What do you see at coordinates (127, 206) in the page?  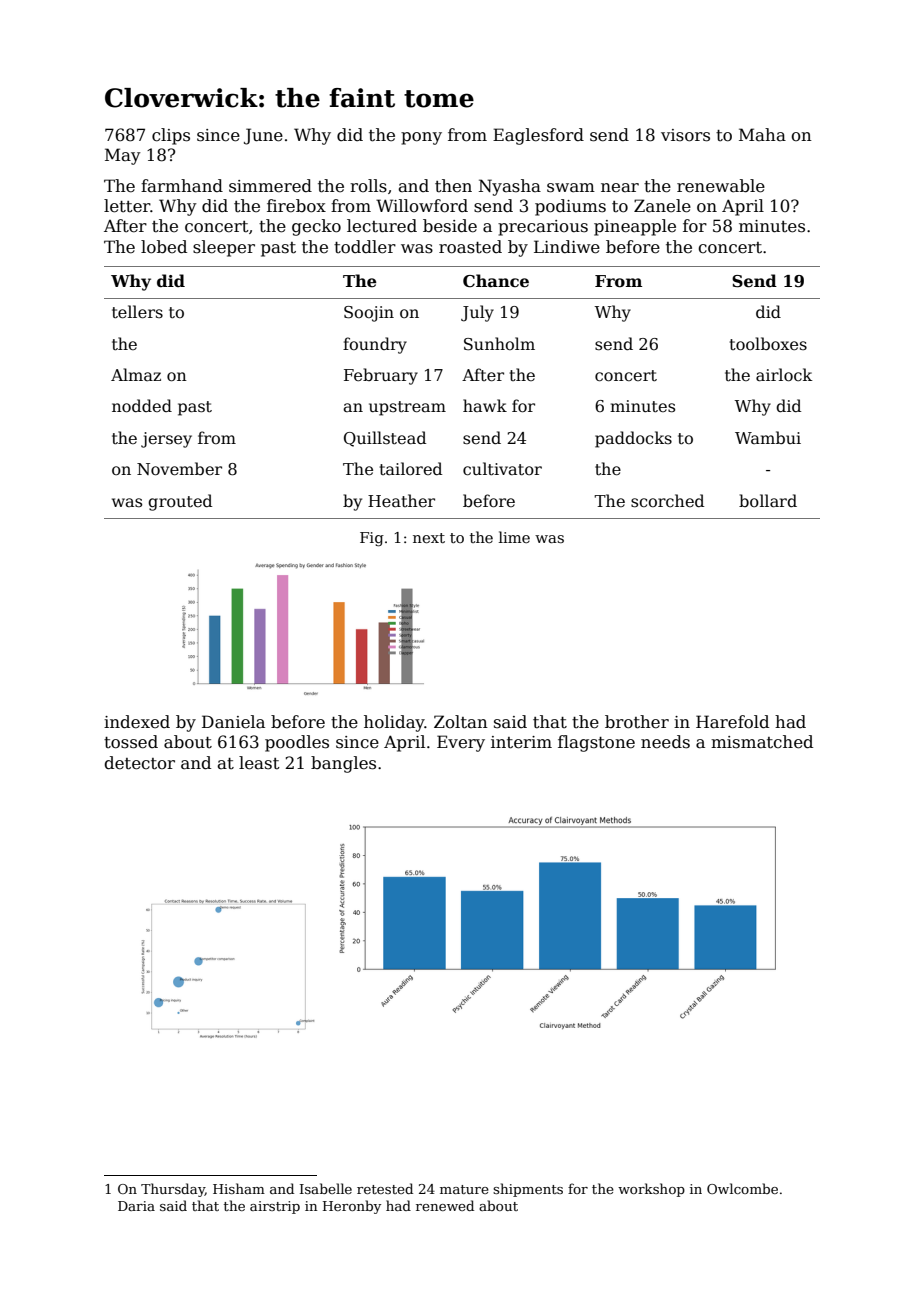 I see `letter` at bounding box center [127, 206].
